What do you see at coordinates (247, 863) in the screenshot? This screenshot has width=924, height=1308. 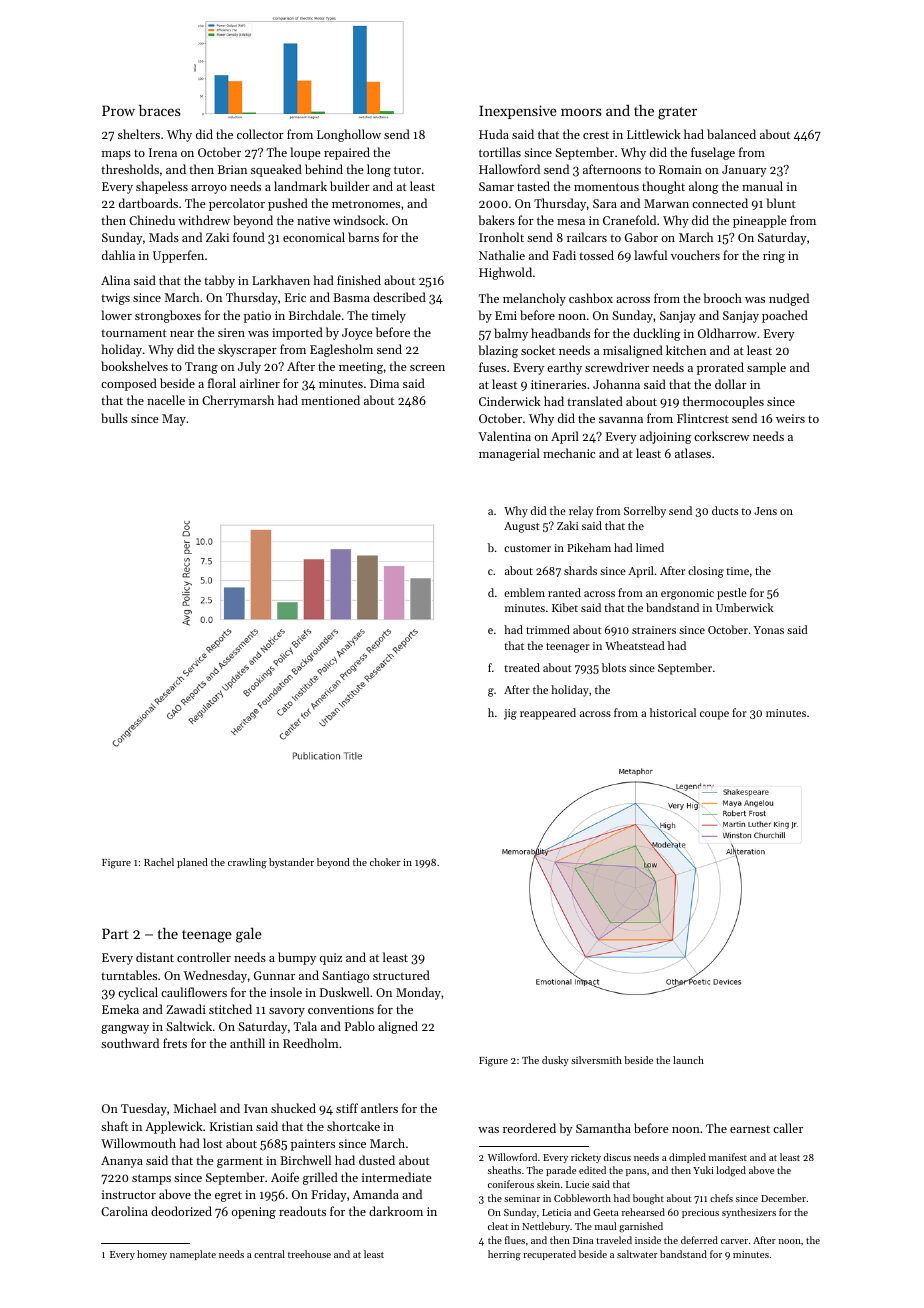 I see `crawling` at bounding box center [247, 863].
